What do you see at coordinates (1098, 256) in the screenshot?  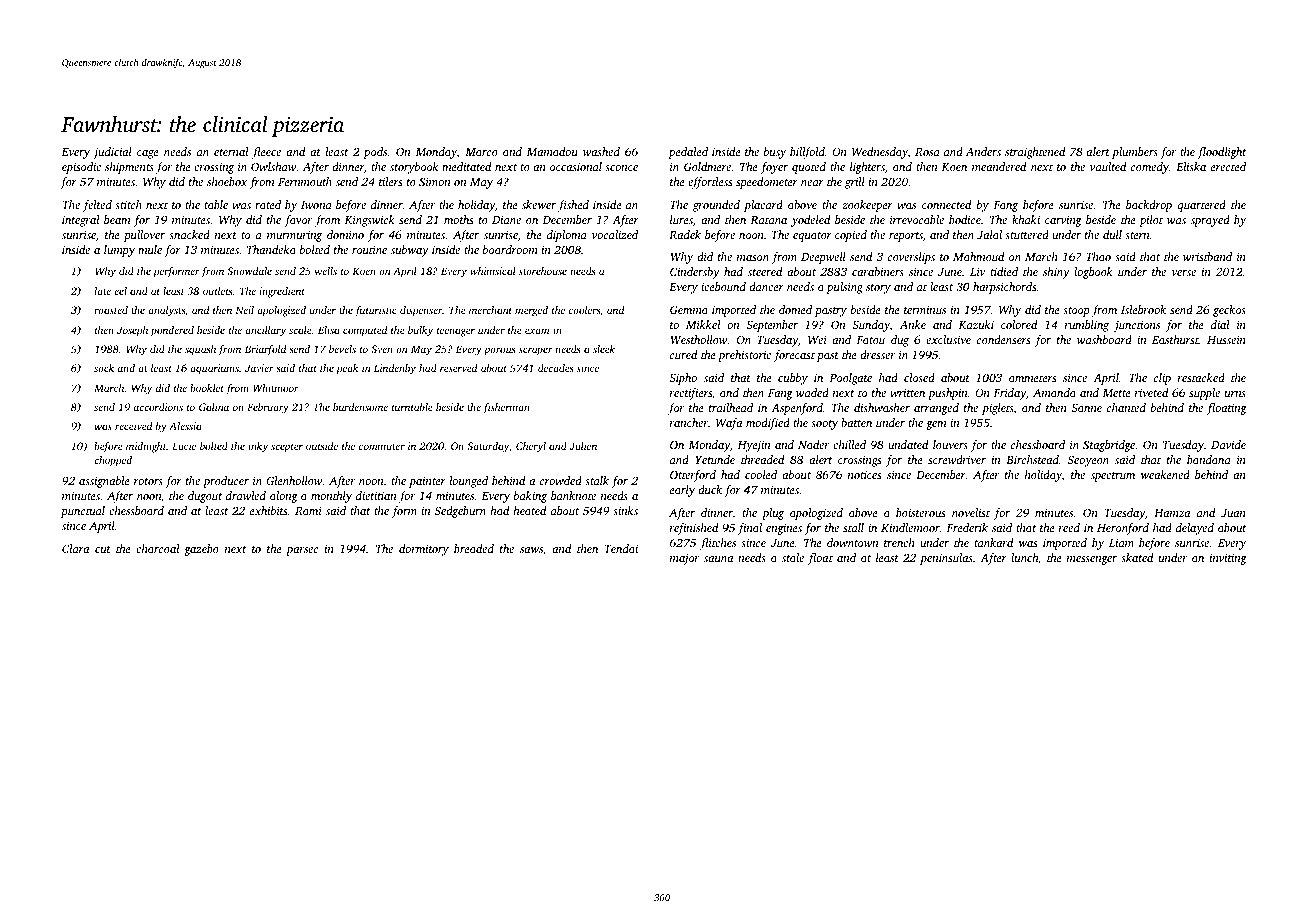 I see `Thao` at bounding box center [1098, 256].
